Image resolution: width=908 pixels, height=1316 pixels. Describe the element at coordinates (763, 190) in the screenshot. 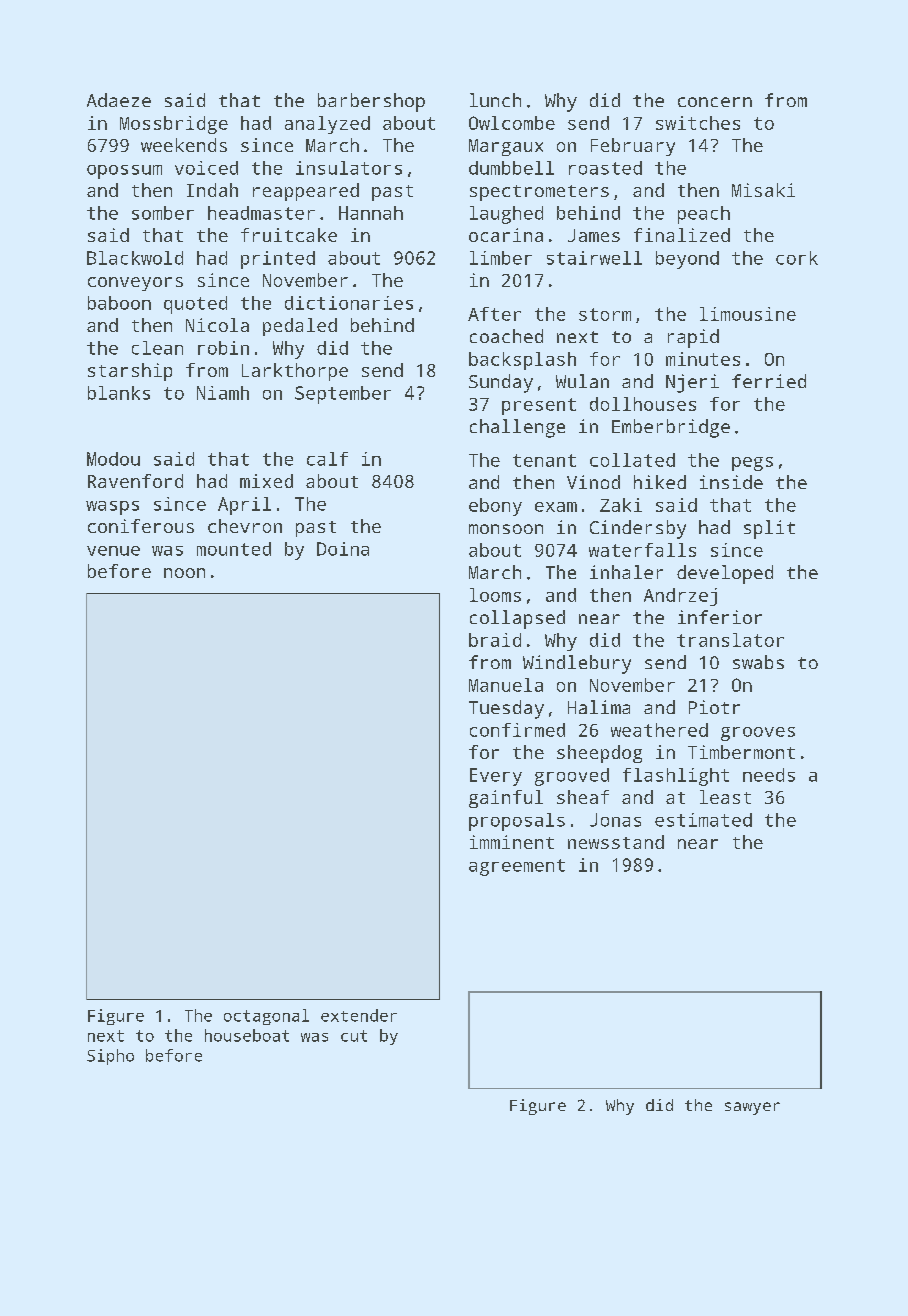

I see `Misaki` at that location.
